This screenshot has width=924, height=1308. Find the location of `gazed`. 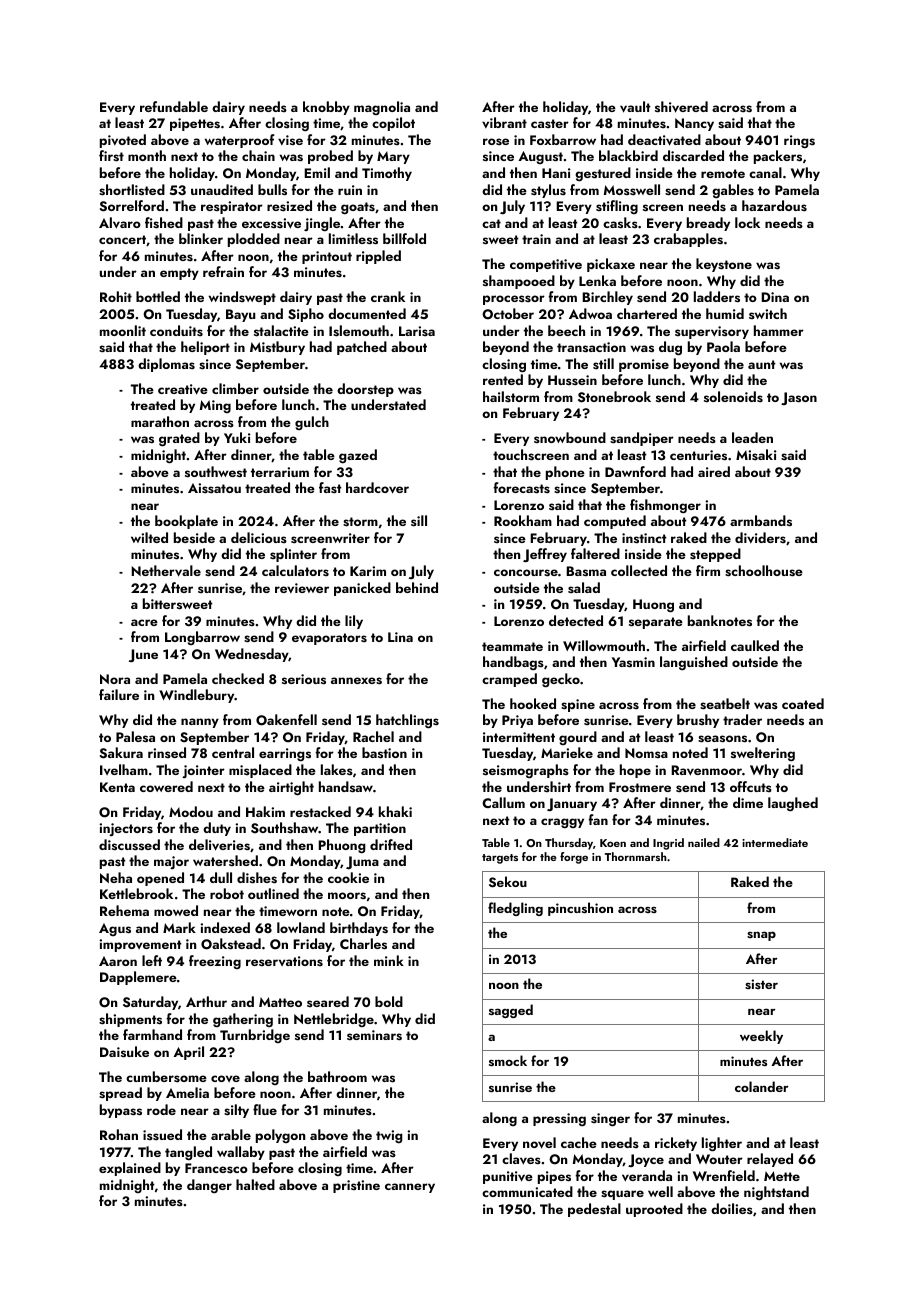

gazed is located at coordinates (358, 456).
